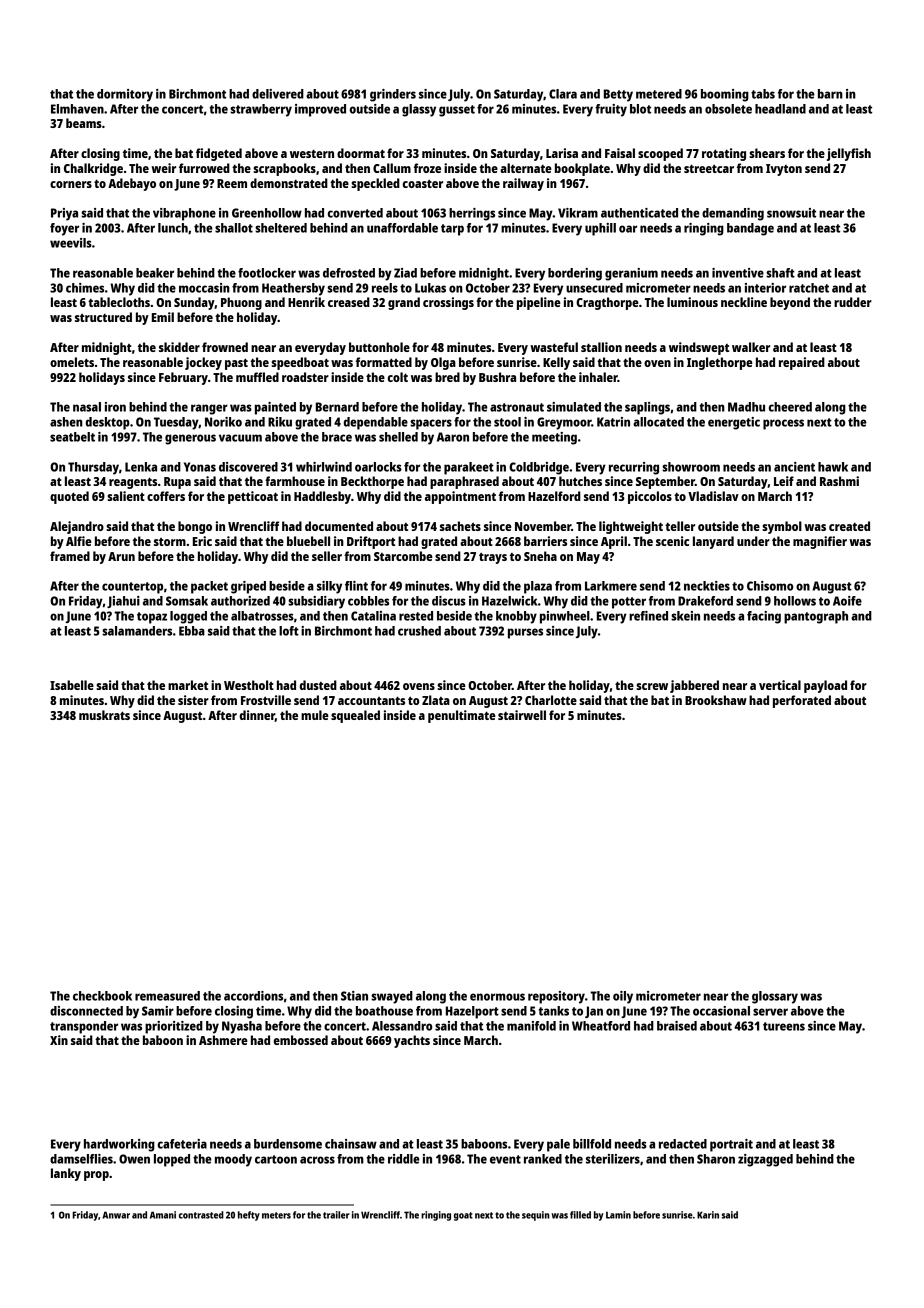 The height and width of the image is (1308, 924). What do you see at coordinates (791, 213) in the image?
I see `snowsuit` at bounding box center [791, 213].
